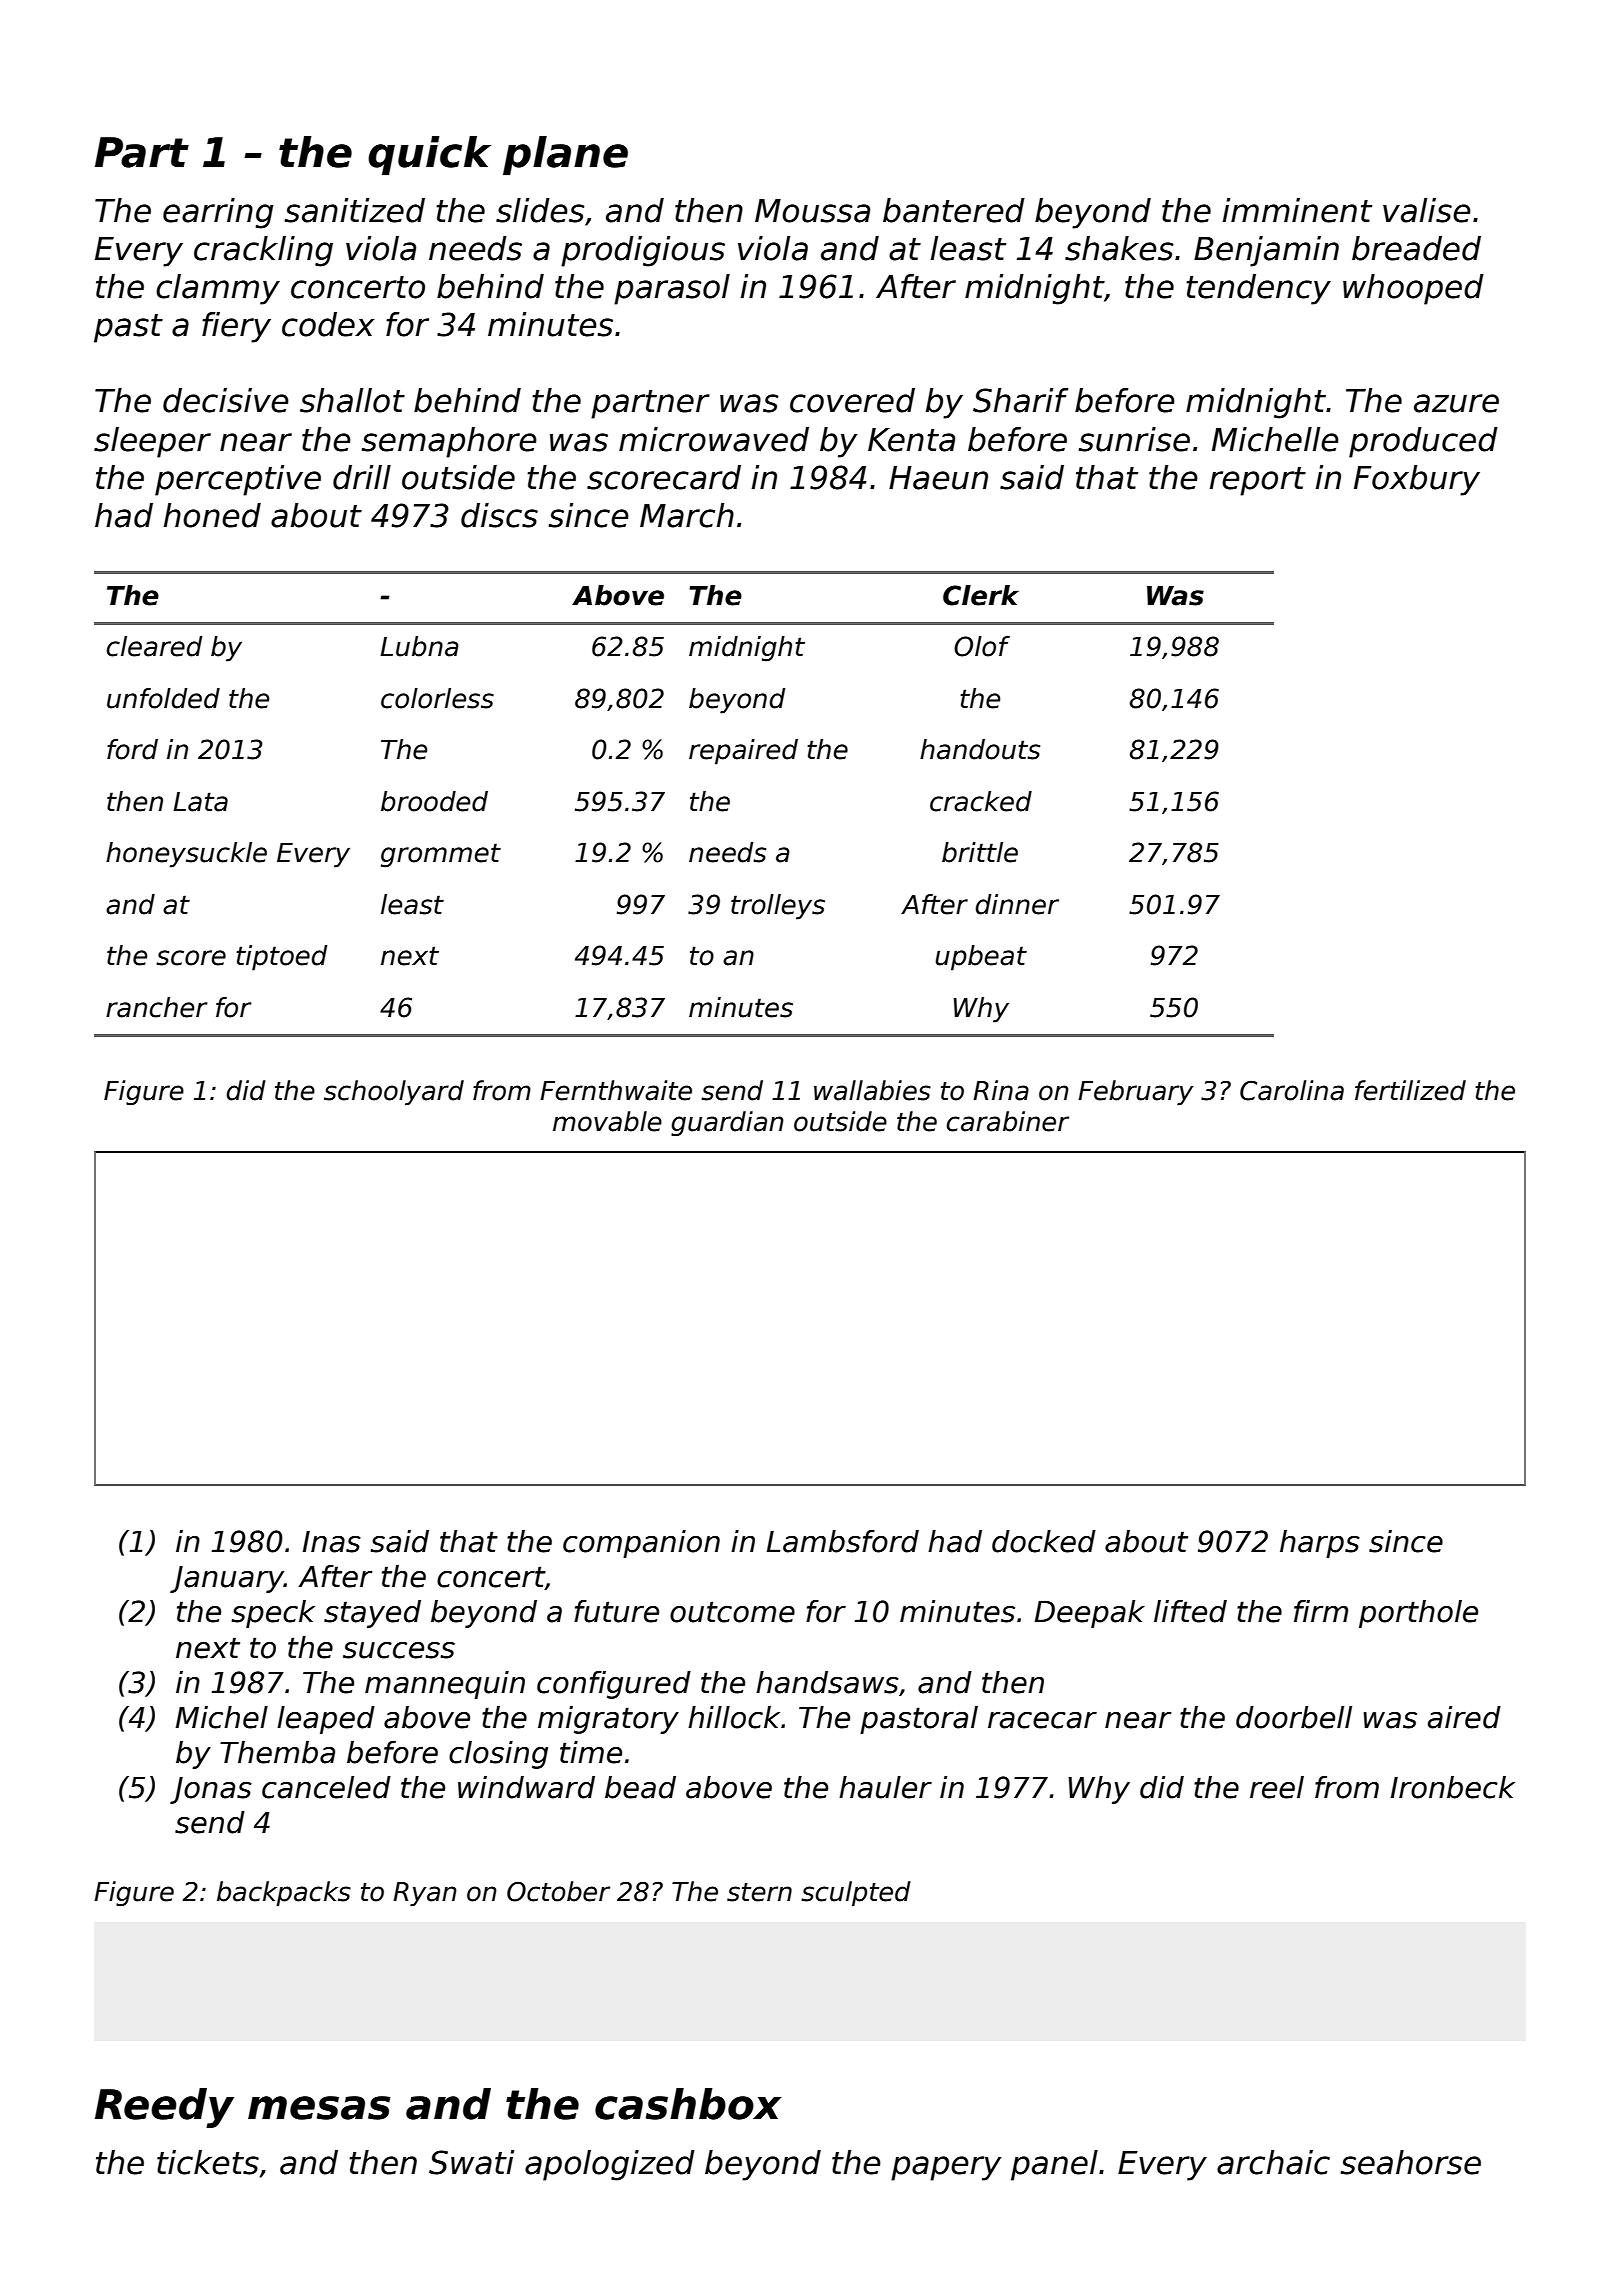 The image size is (1620, 2292). Describe the element at coordinates (284, 1893) in the screenshot. I see `backpacks` at that location.
